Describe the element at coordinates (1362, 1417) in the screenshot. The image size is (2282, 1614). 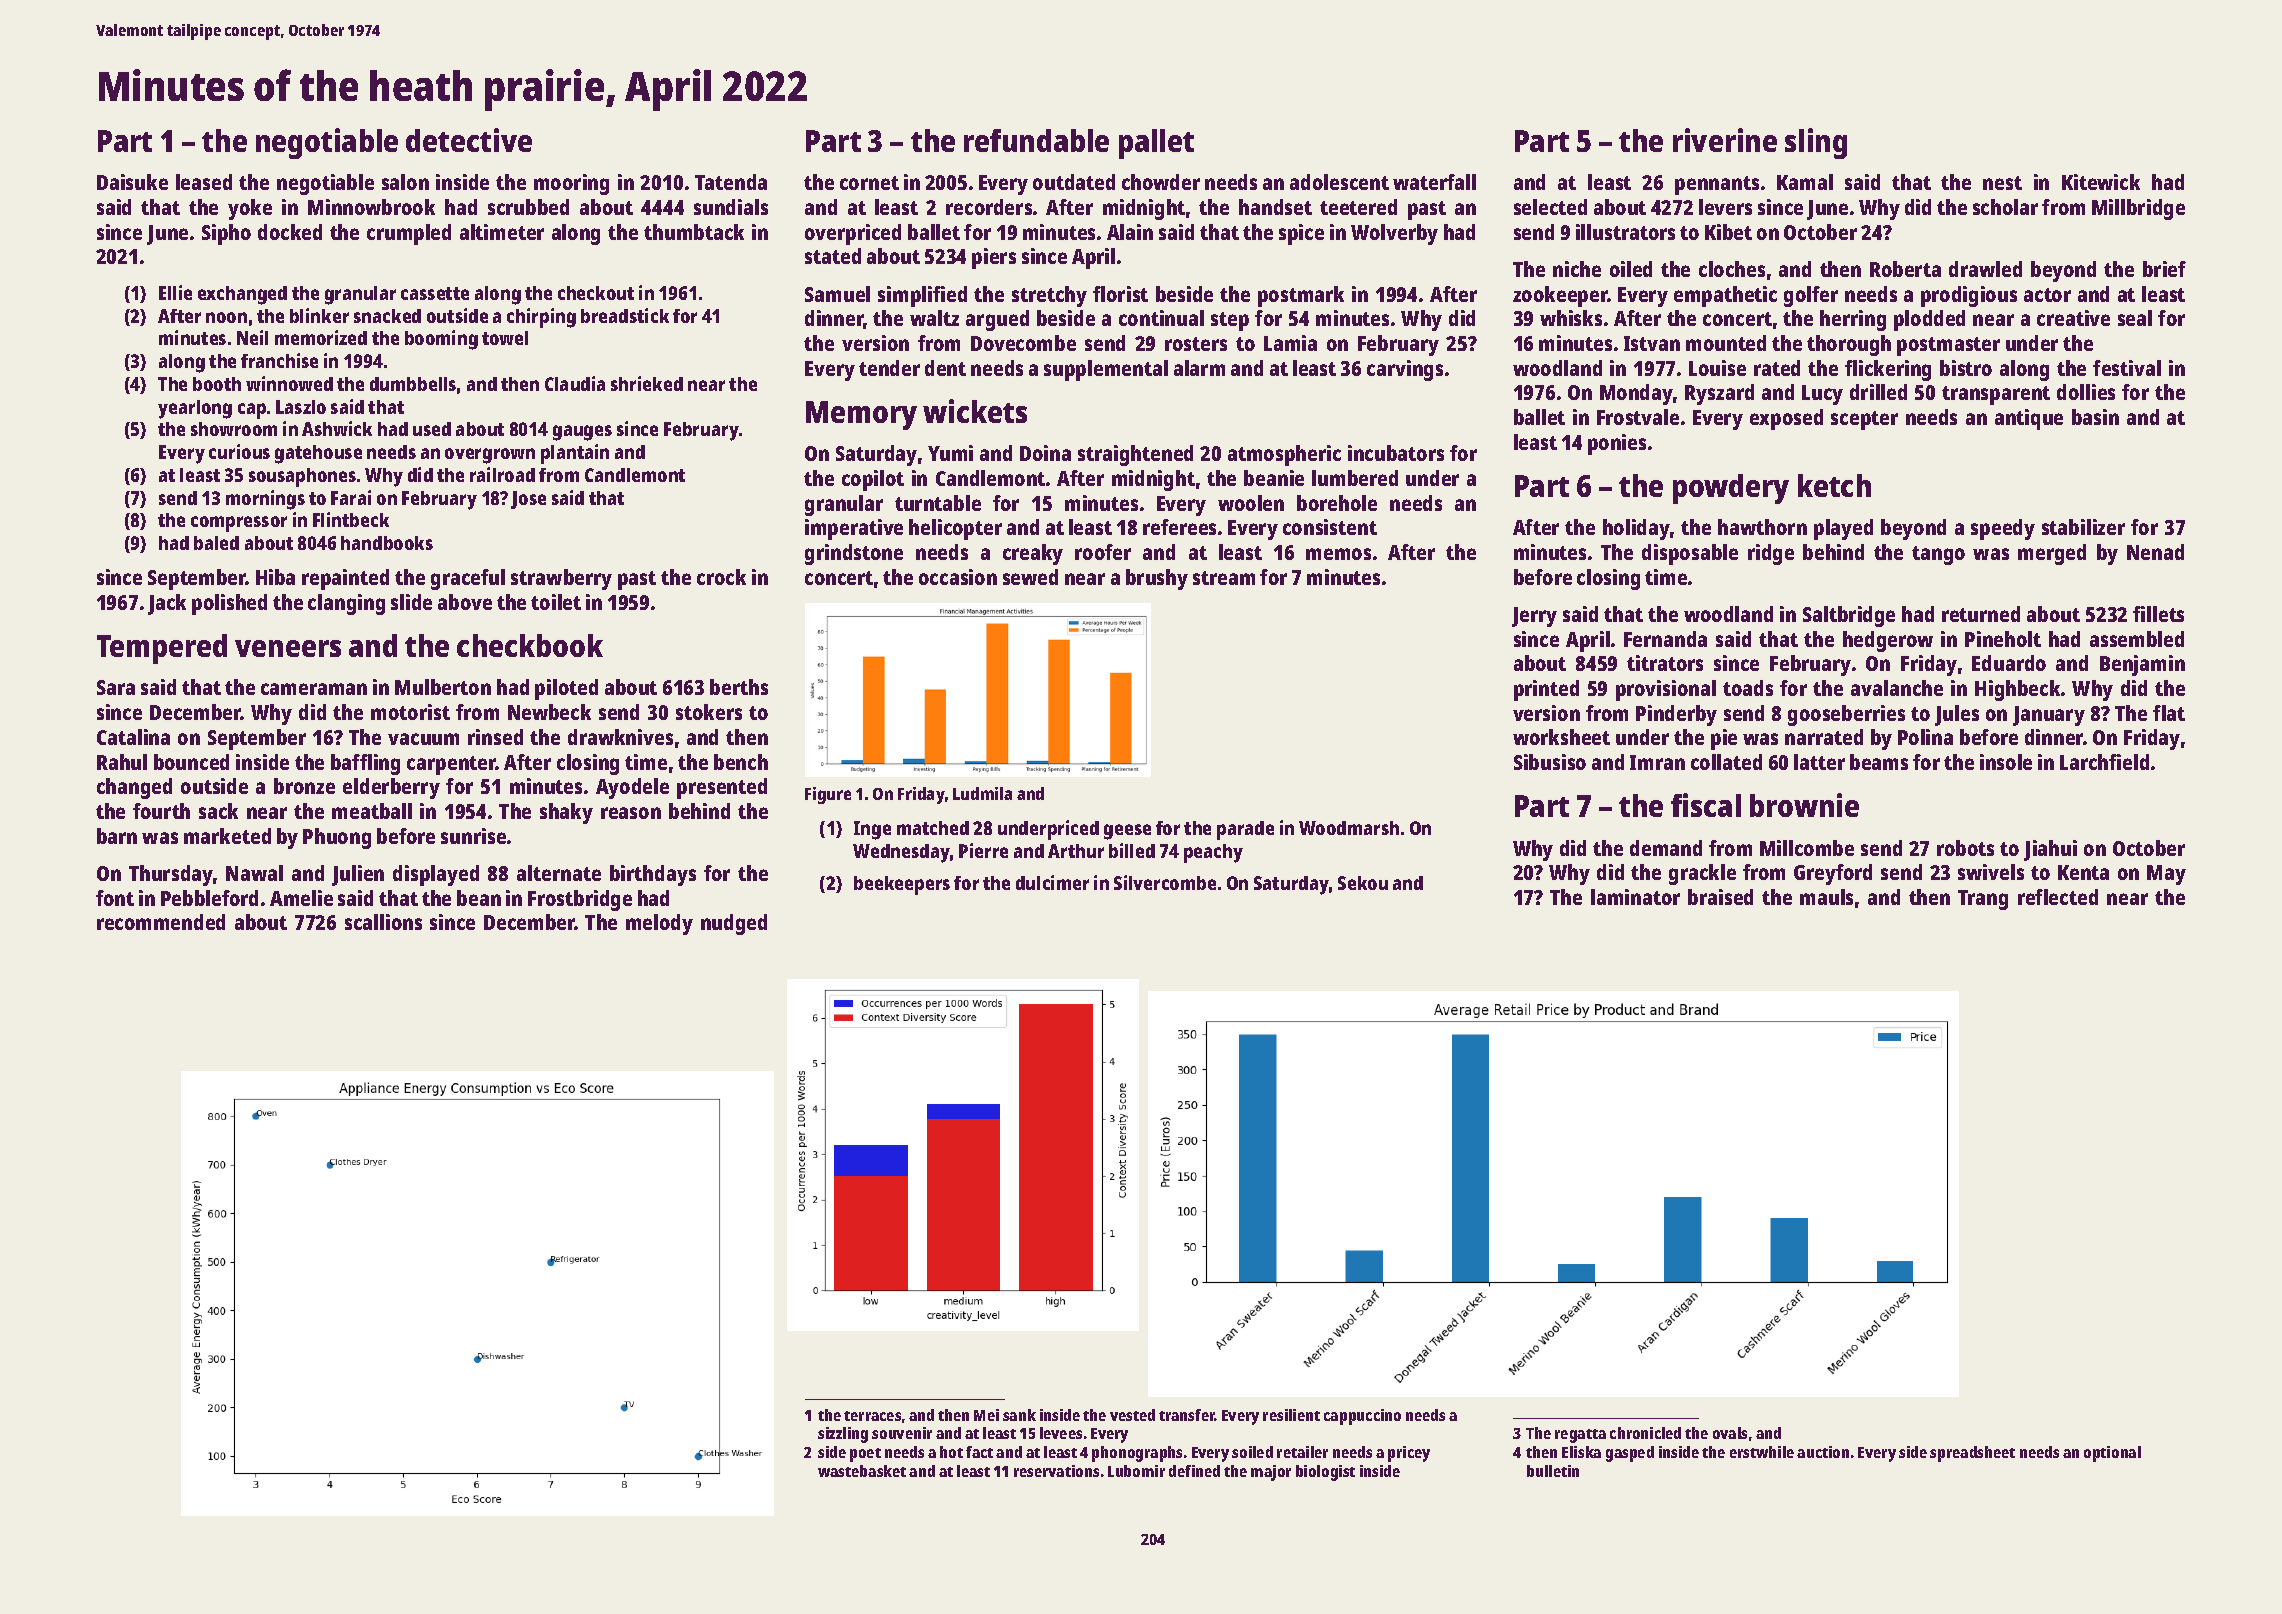
I see `cappuccino` at that location.
